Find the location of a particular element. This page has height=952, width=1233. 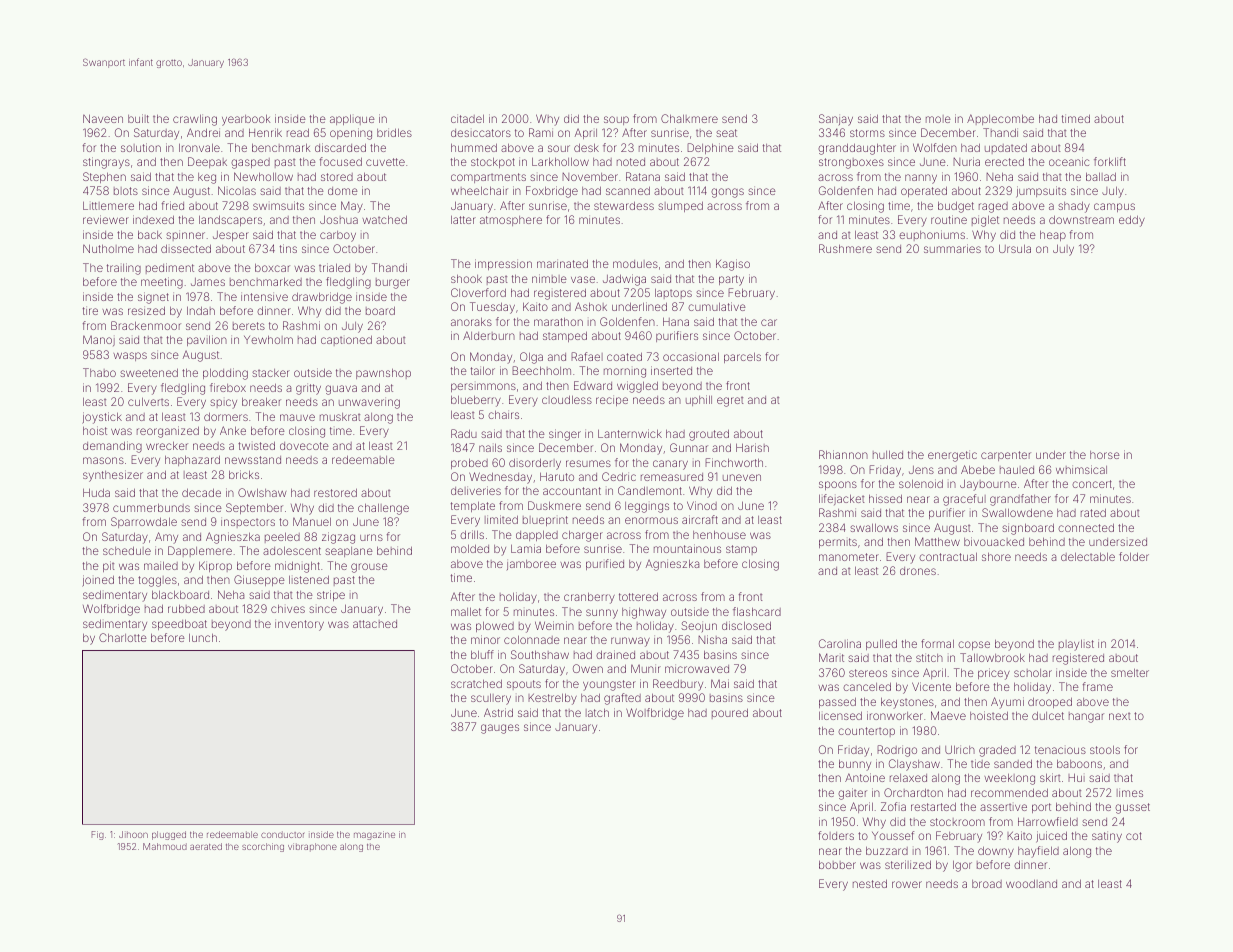

magazine is located at coordinates (374, 835).
